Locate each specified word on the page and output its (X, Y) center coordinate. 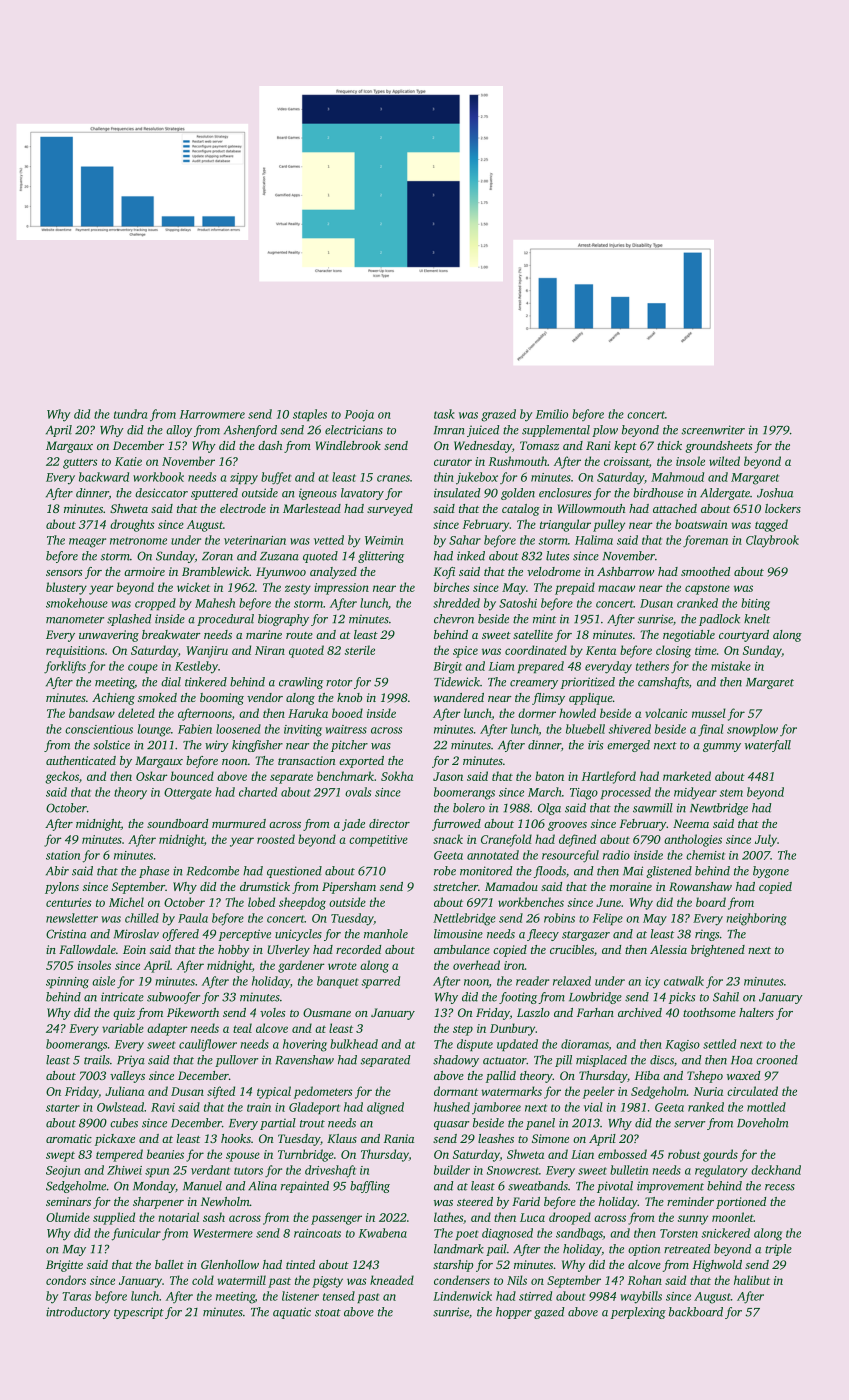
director (389, 823)
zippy (244, 479)
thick (669, 445)
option (644, 1250)
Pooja (359, 416)
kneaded (392, 1280)
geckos (62, 777)
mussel (709, 713)
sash (214, 1217)
